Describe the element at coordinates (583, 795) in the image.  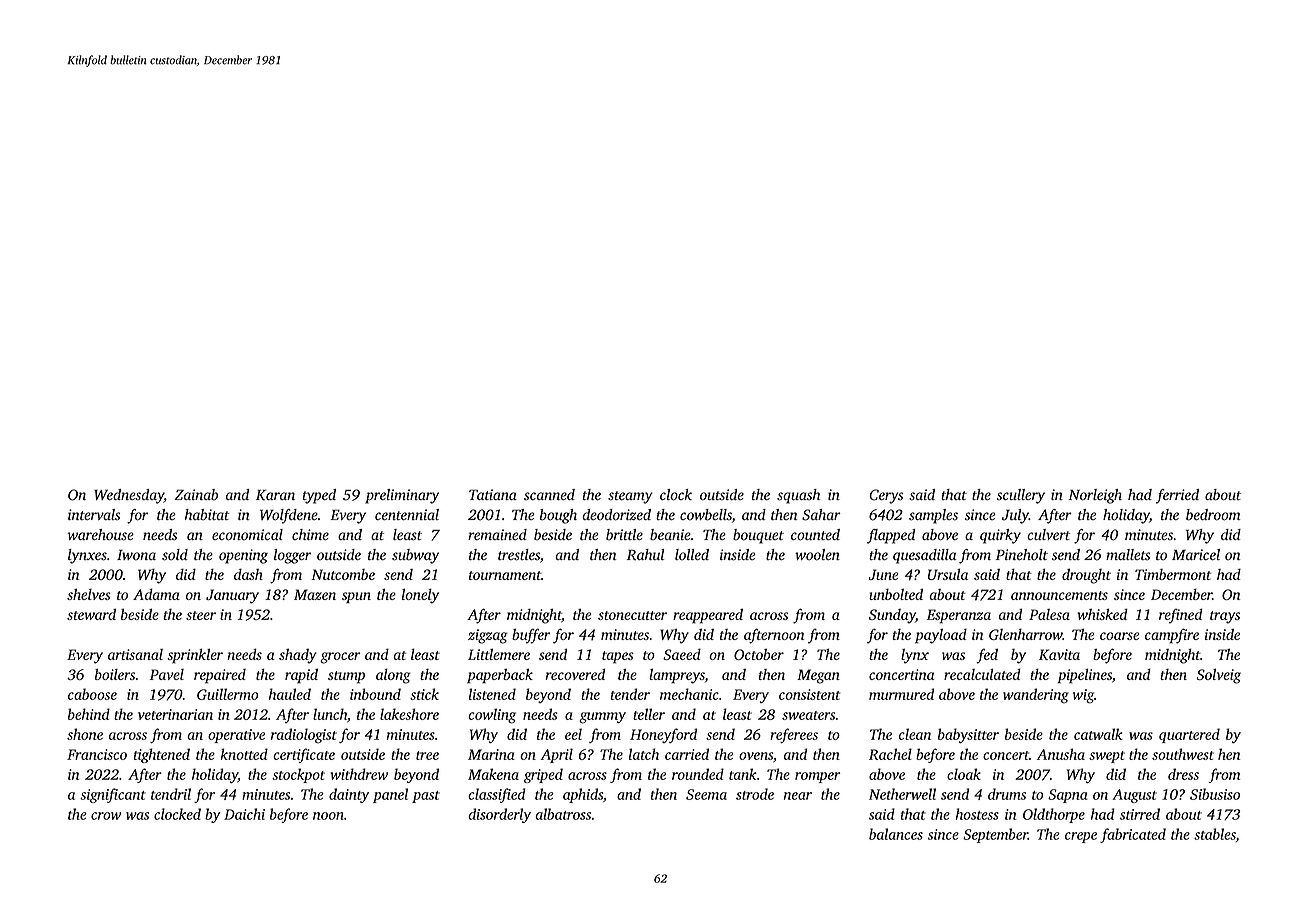
I see `aphids` at that location.
